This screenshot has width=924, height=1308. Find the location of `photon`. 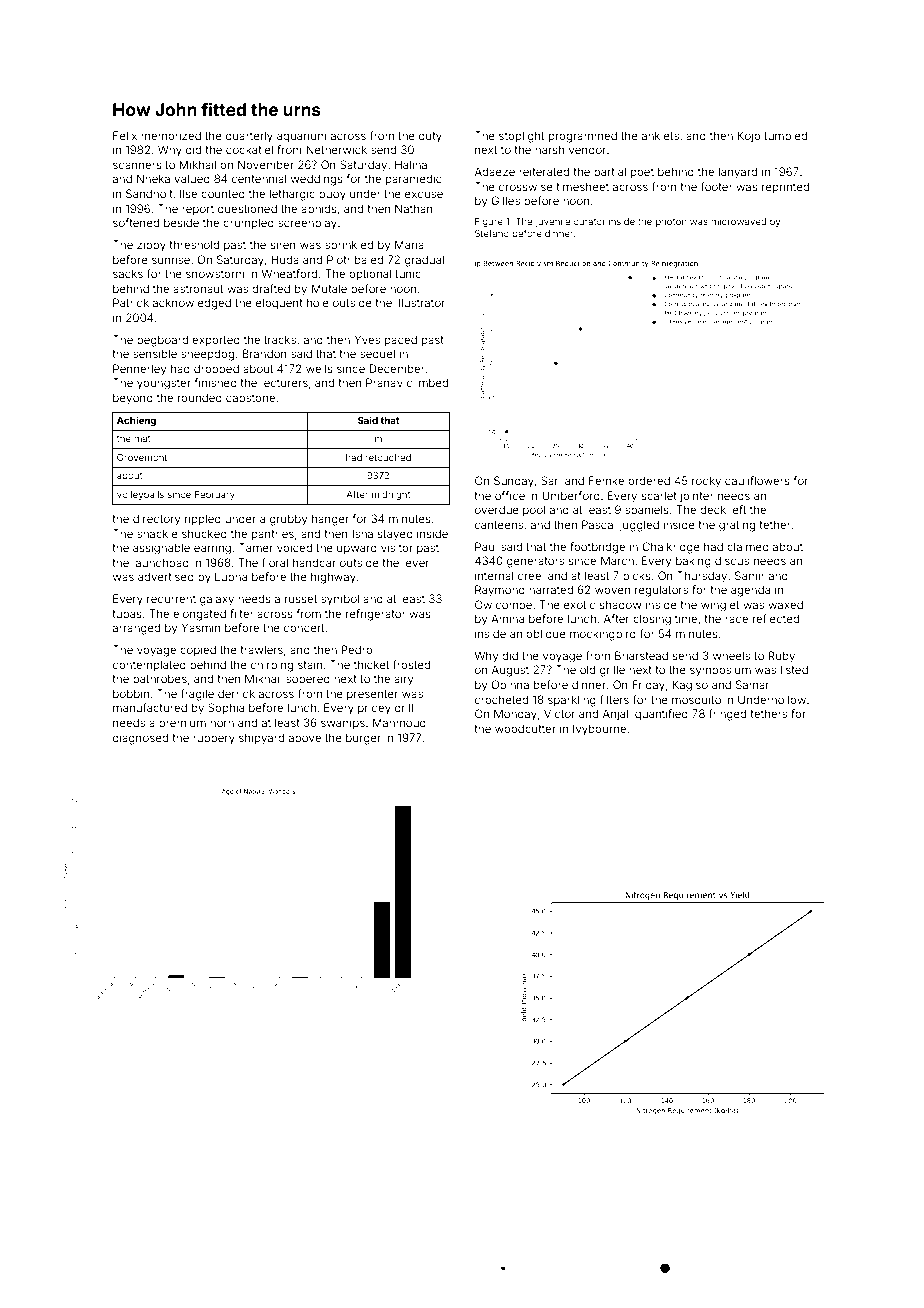

photon is located at coordinates (671, 222).
